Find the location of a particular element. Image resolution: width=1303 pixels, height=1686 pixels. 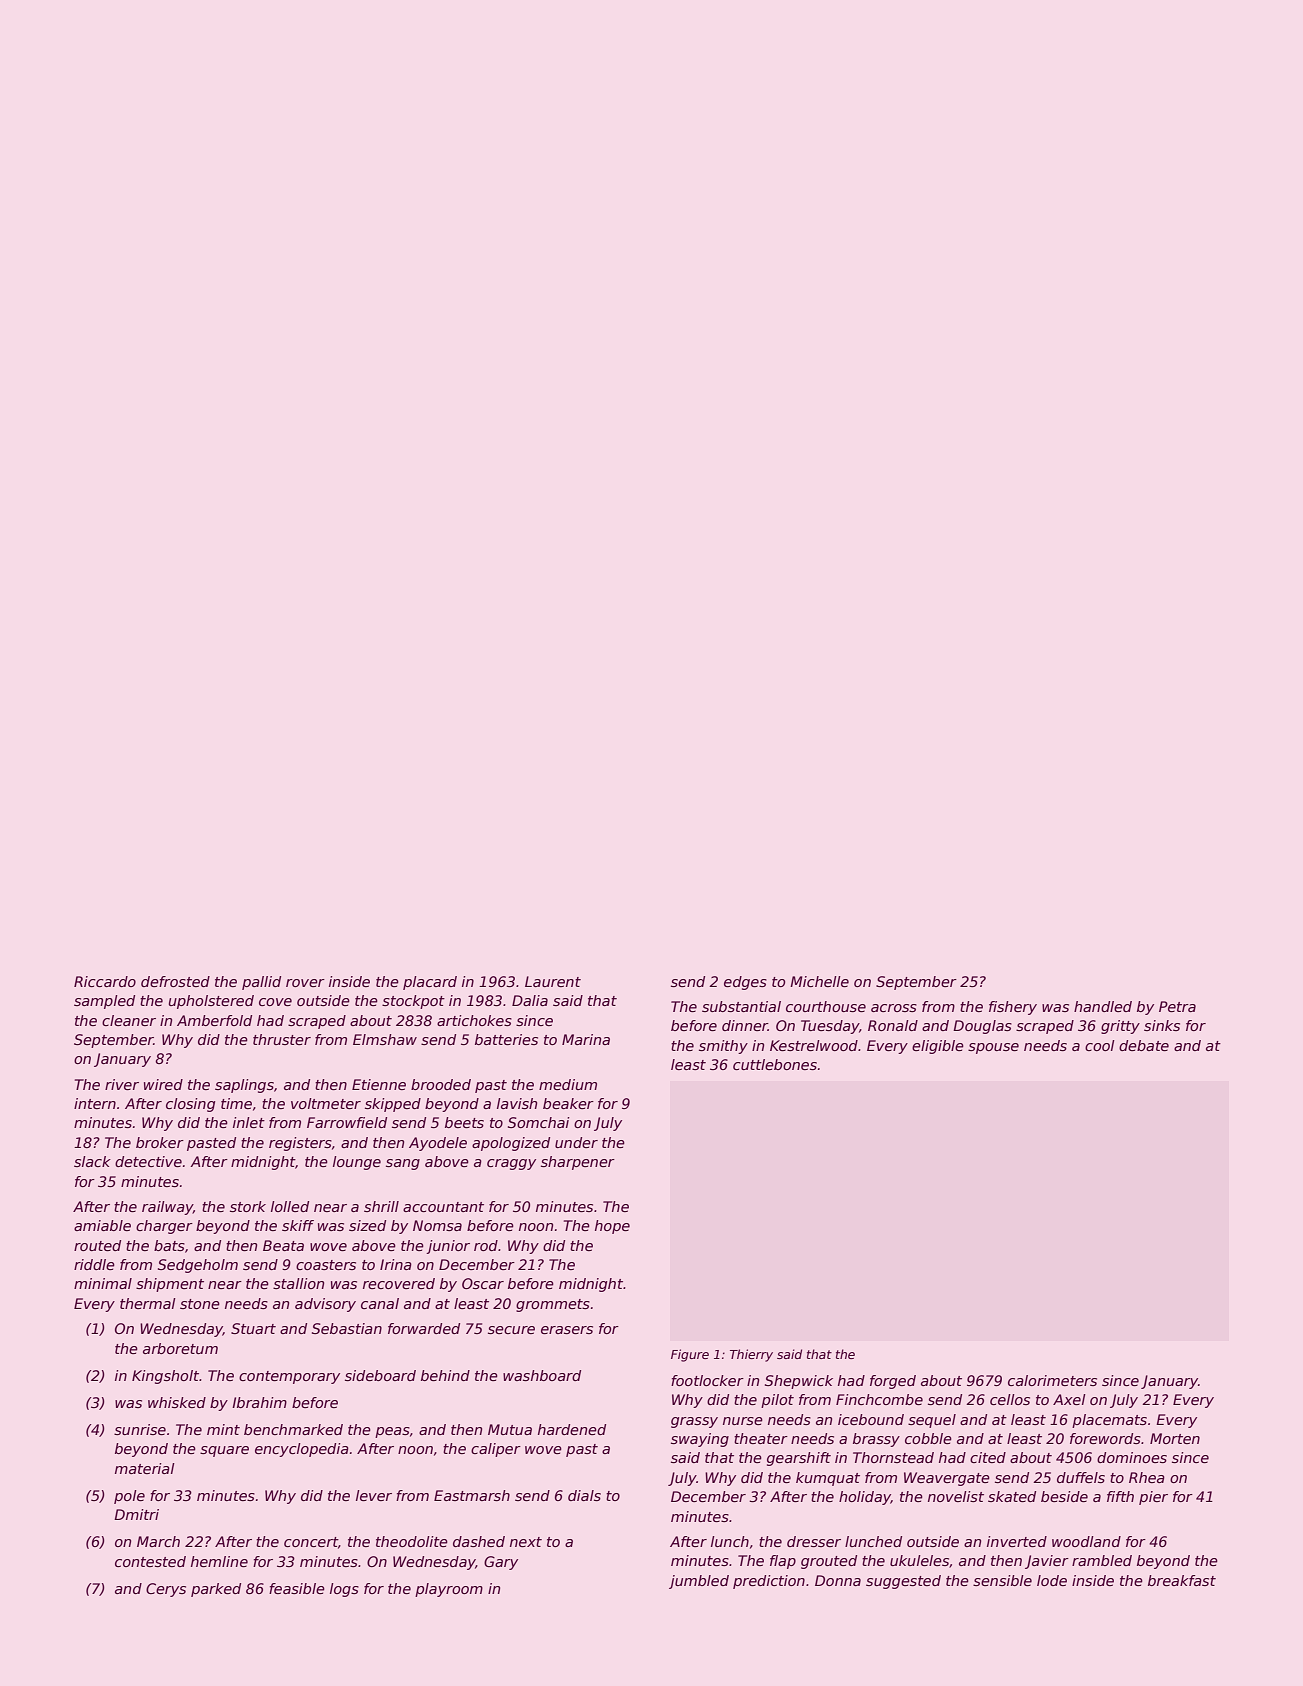

closing is located at coordinates (190, 1105).
